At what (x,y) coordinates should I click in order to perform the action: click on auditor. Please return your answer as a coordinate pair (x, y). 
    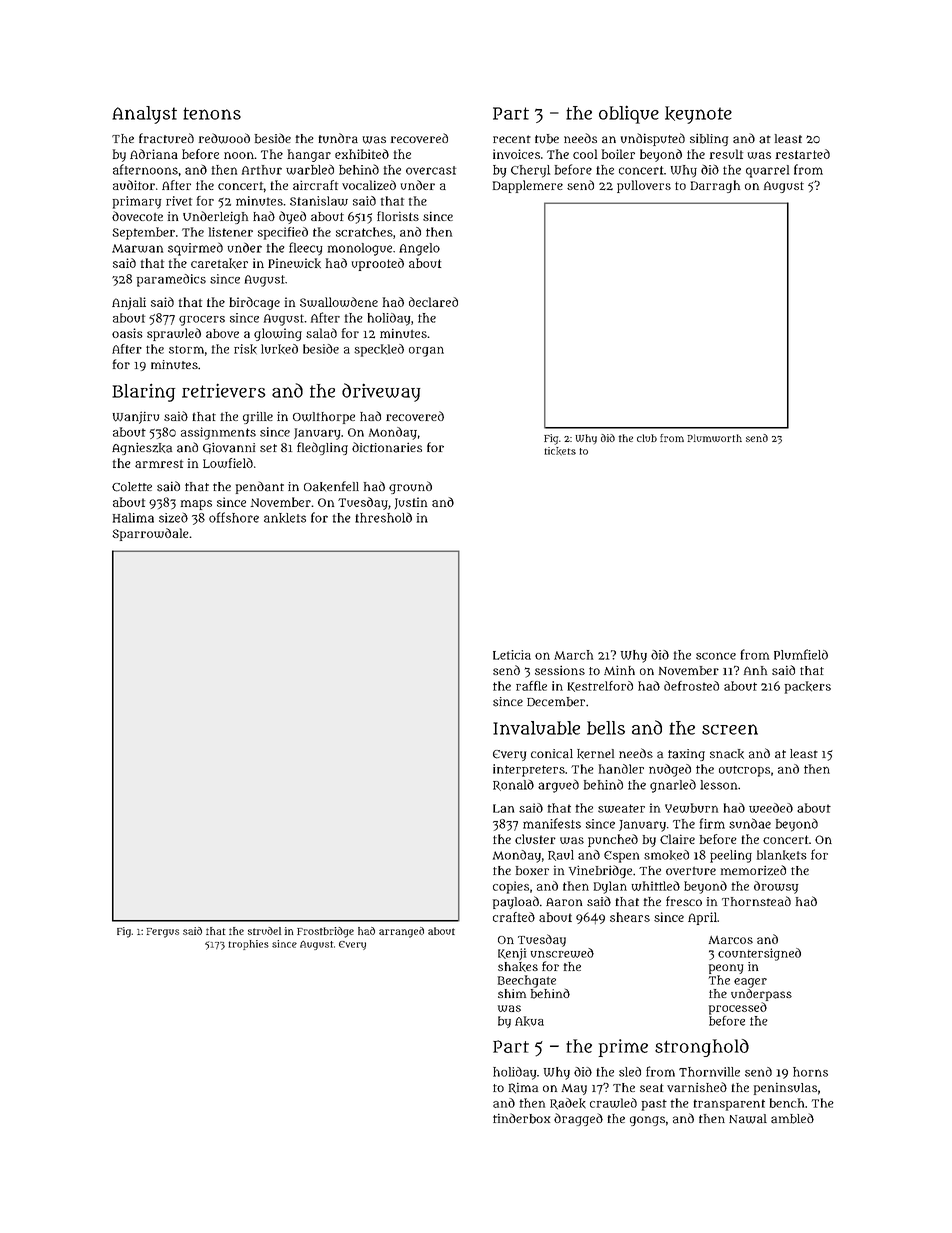
    Looking at the image, I should click on (134, 185).
